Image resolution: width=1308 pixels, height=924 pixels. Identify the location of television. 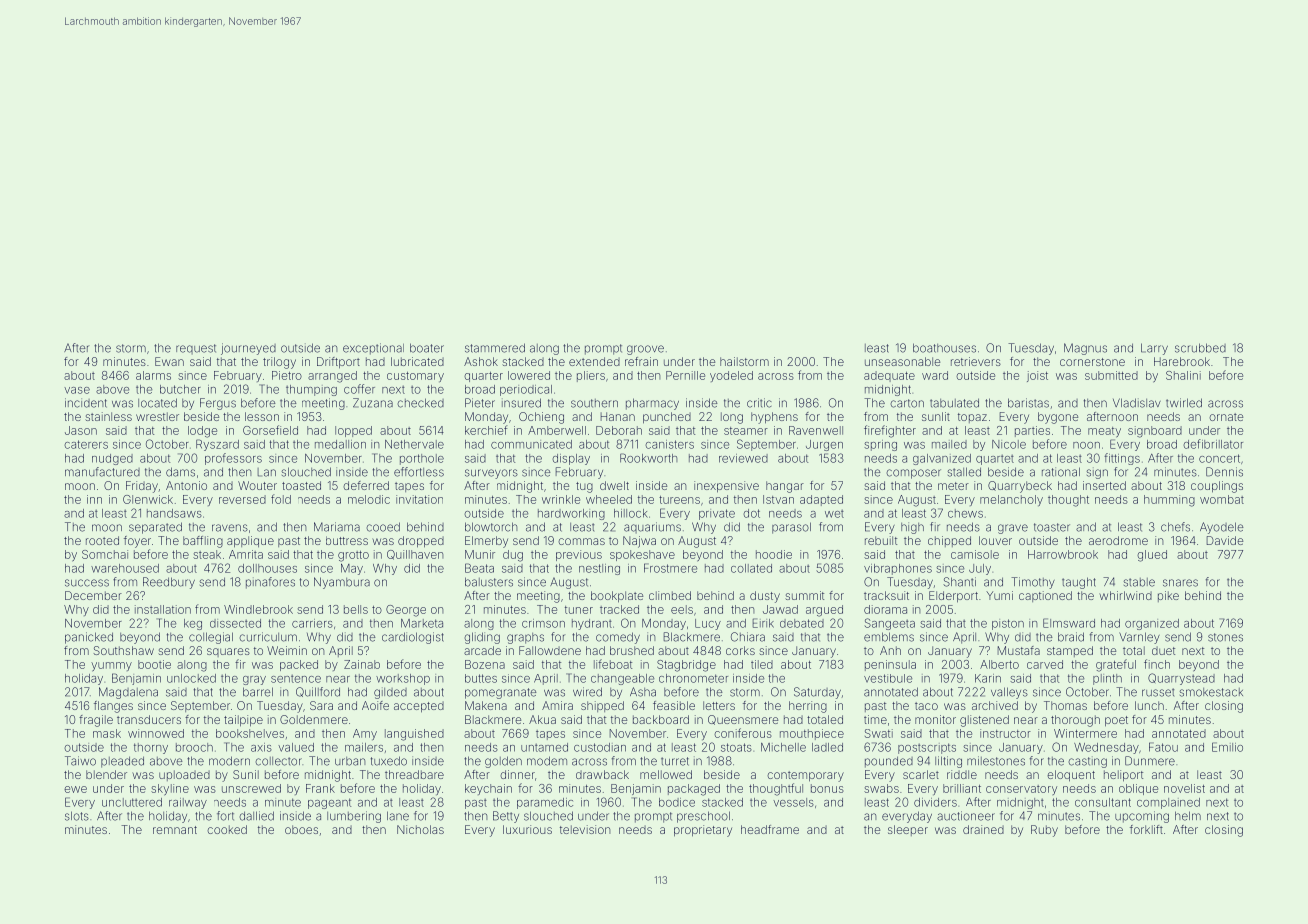
(585, 829).
